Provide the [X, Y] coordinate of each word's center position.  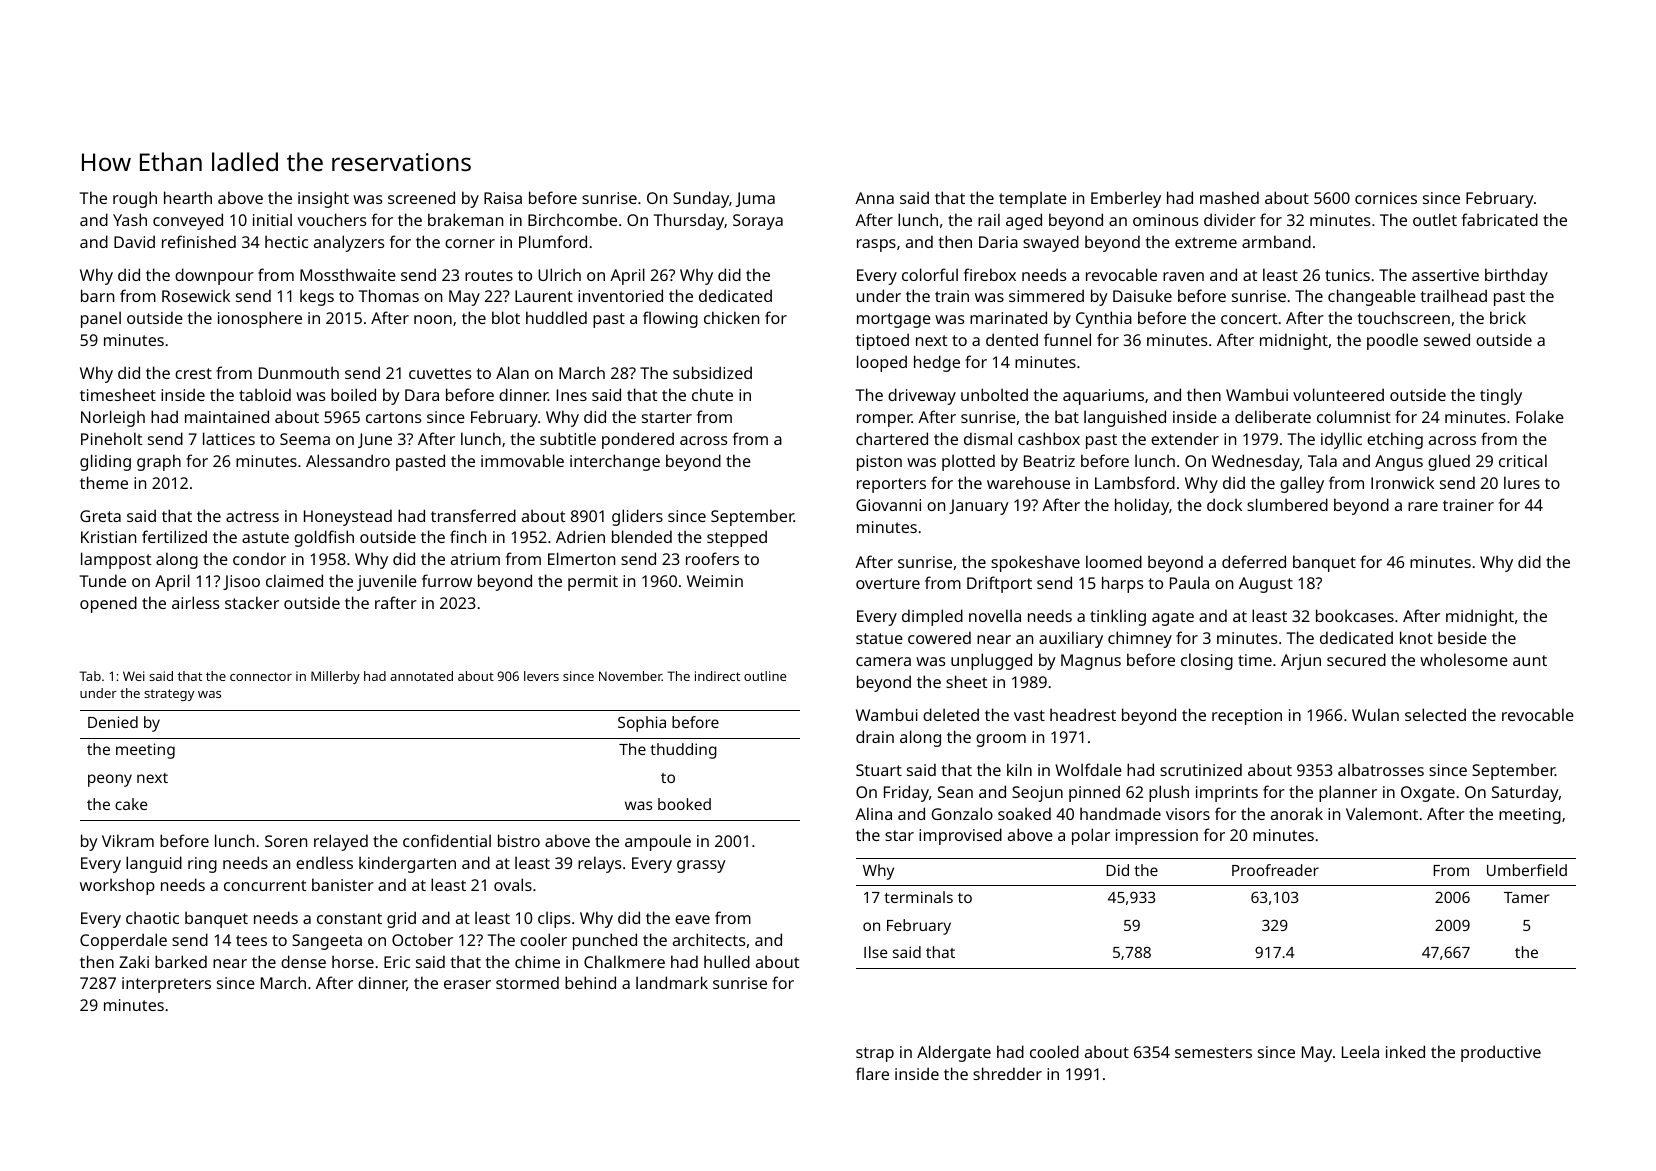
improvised [960, 836]
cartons [393, 417]
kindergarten [407, 864]
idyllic [1341, 440]
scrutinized [1201, 769]
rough [135, 199]
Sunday [701, 199]
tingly [1501, 396]
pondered [638, 440]
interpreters [166, 985]
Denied [113, 722]
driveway [922, 396]
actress [252, 516]
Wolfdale [1088, 769]
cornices [1386, 198]
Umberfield [1527, 870]
